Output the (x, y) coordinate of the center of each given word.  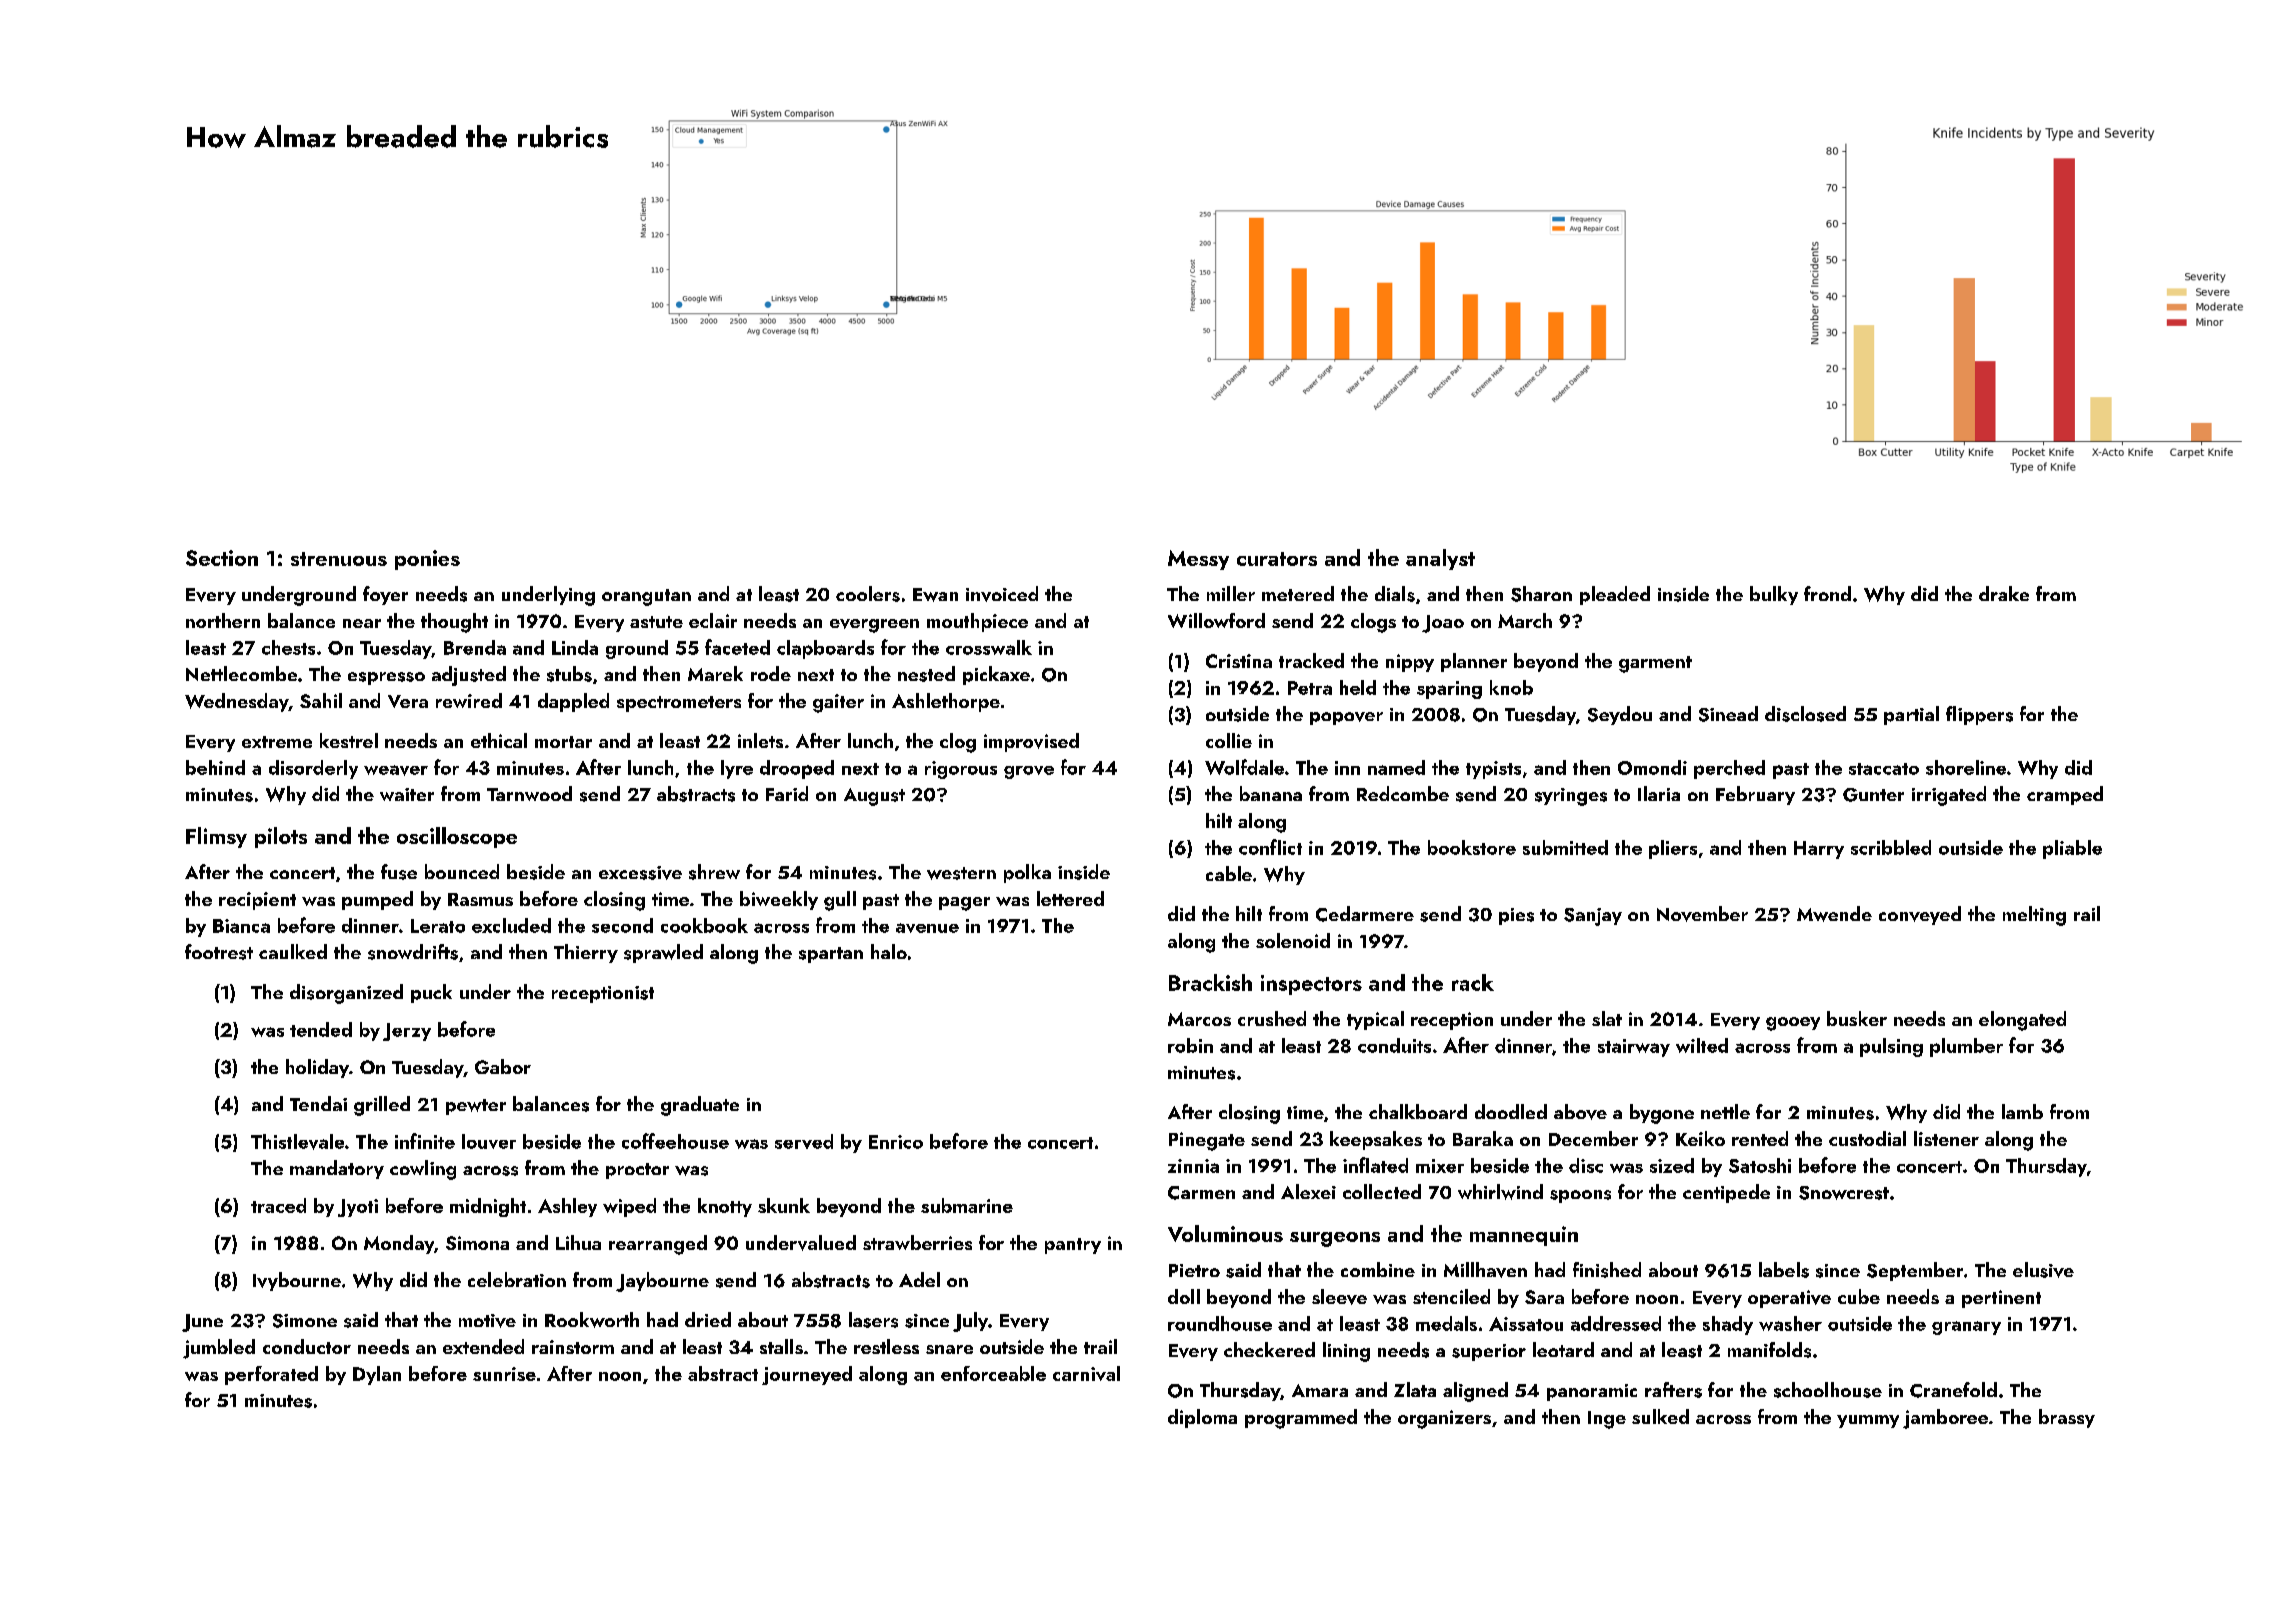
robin (1190, 1045)
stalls (781, 1346)
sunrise (504, 1374)
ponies (427, 560)
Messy (1198, 560)
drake (2004, 593)
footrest (219, 952)
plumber (1966, 1047)
